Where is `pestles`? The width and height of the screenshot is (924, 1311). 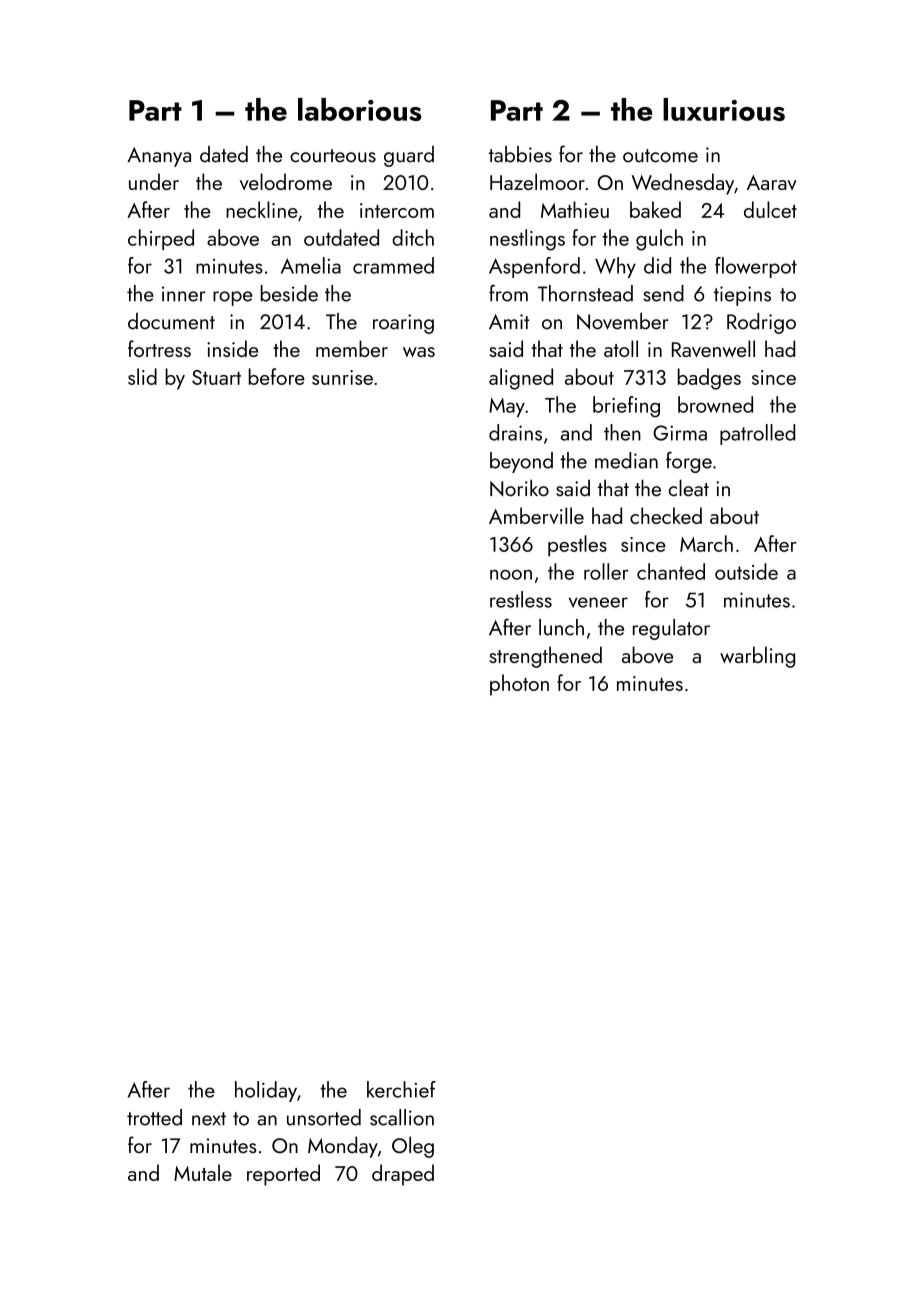 pestles is located at coordinates (577, 546).
